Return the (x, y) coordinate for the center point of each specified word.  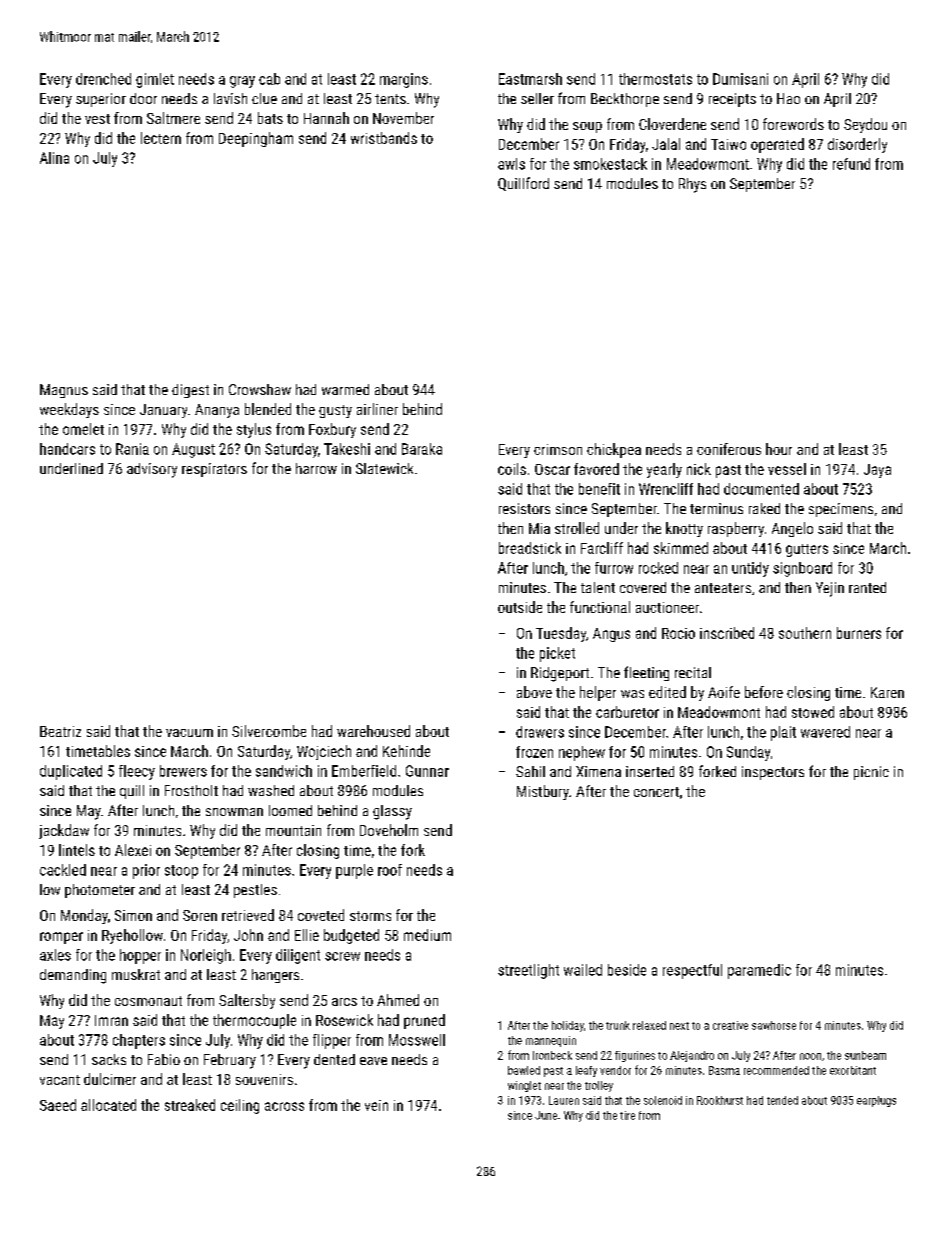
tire (627, 1115)
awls (511, 164)
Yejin (830, 589)
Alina (54, 158)
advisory (152, 470)
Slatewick (384, 468)
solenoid (663, 1100)
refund (851, 164)
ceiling (240, 1106)
